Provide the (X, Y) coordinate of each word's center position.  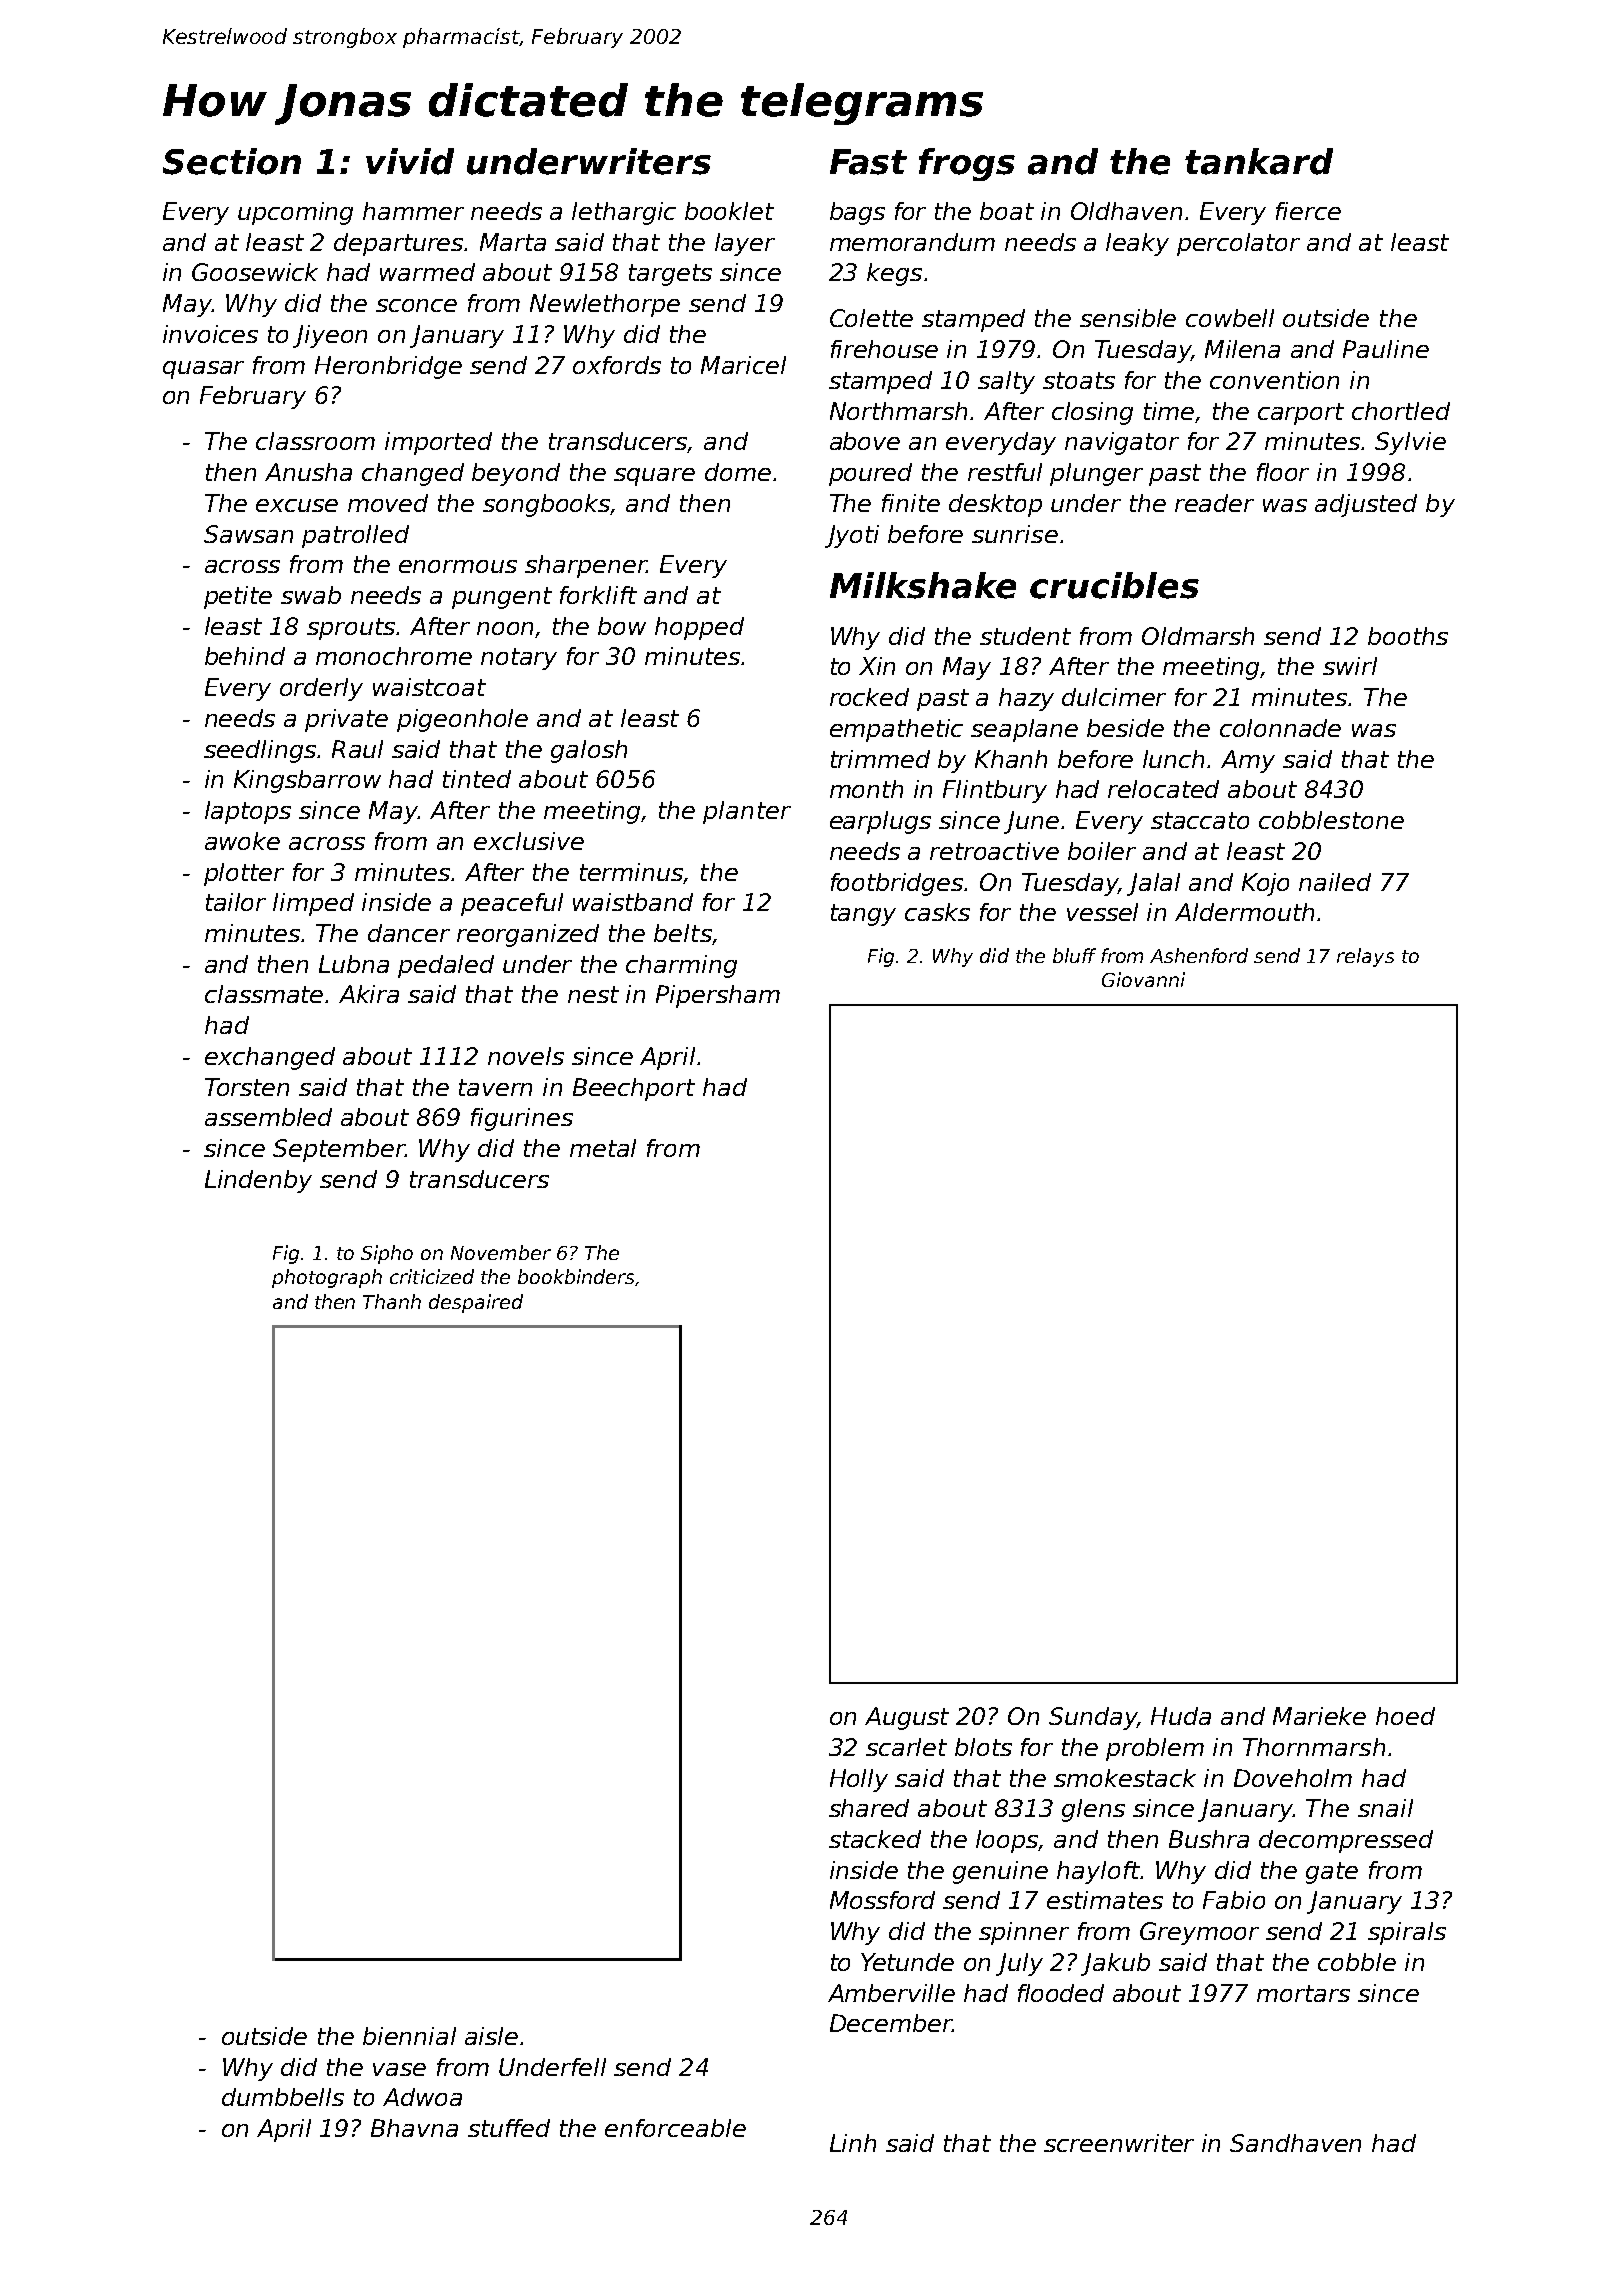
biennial (409, 2036)
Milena (1242, 349)
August (907, 1718)
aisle (491, 2036)
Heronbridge (388, 367)
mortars (1303, 1993)
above (865, 441)
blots (983, 1747)
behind (245, 656)
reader (1214, 503)
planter (747, 812)
